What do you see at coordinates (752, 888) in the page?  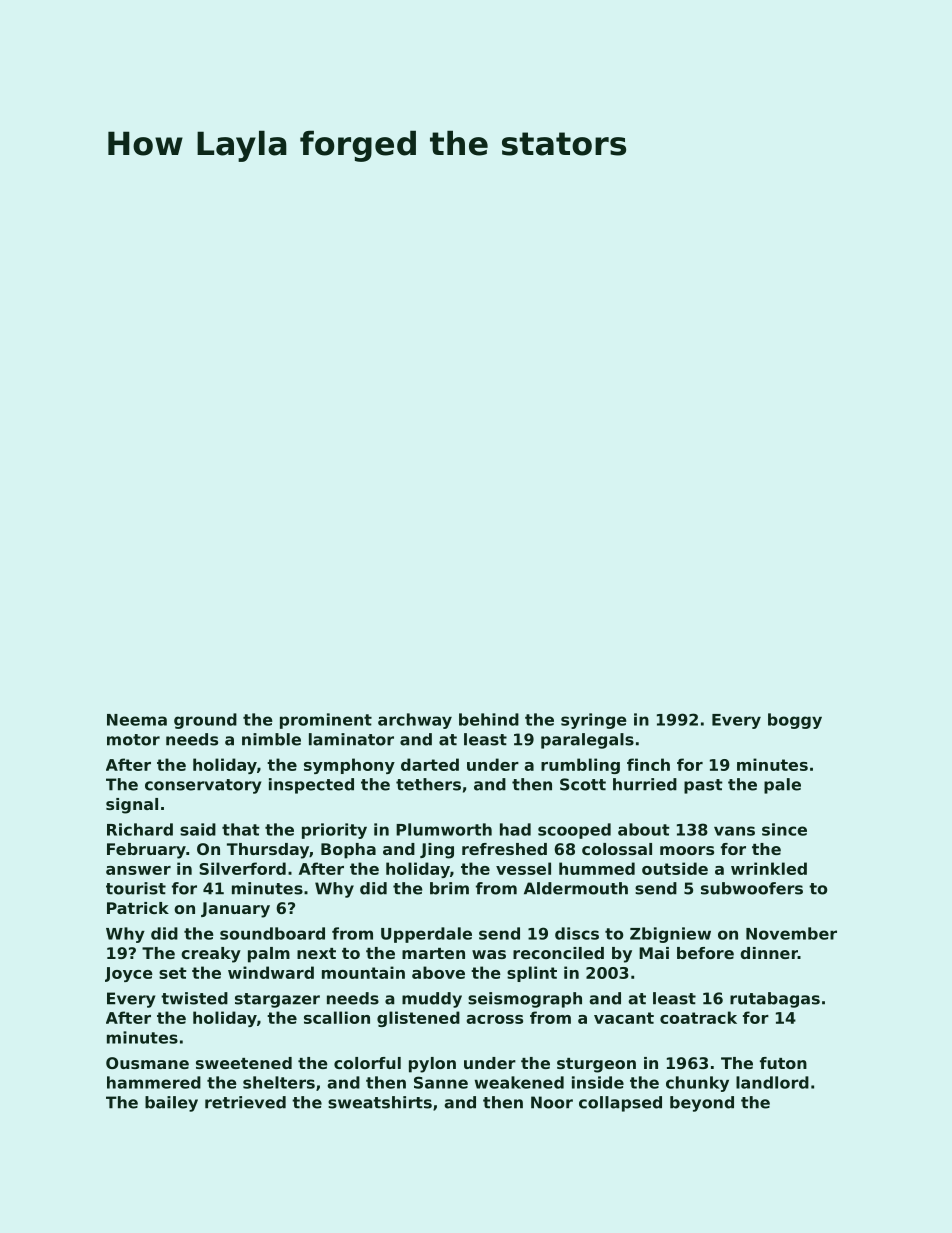 I see `subwoofers` at bounding box center [752, 888].
